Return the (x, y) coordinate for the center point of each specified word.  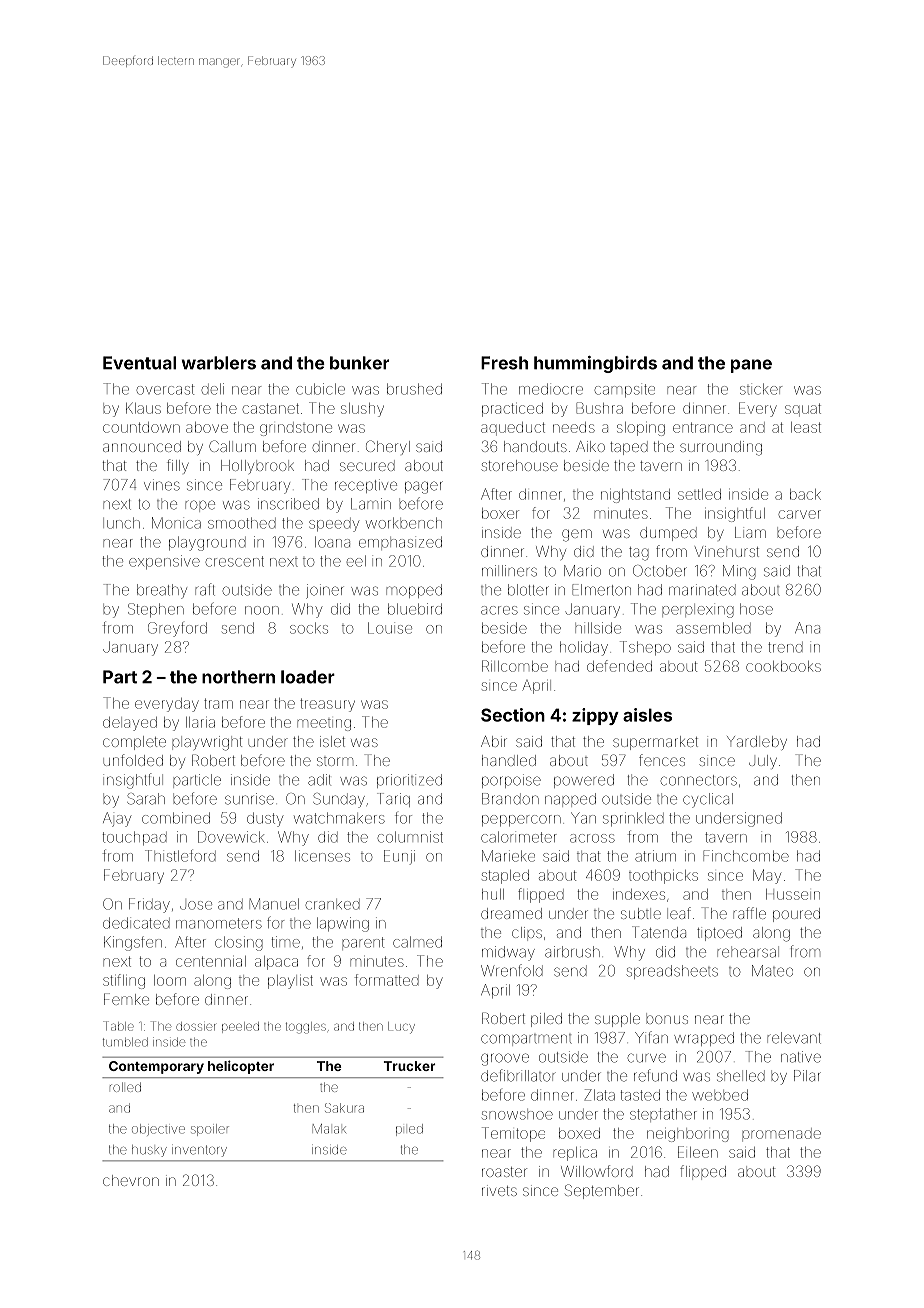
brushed (414, 389)
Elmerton (601, 590)
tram (218, 703)
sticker (761, 389)
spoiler (210, 1130)
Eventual (139, 363)
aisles (647, 715)
